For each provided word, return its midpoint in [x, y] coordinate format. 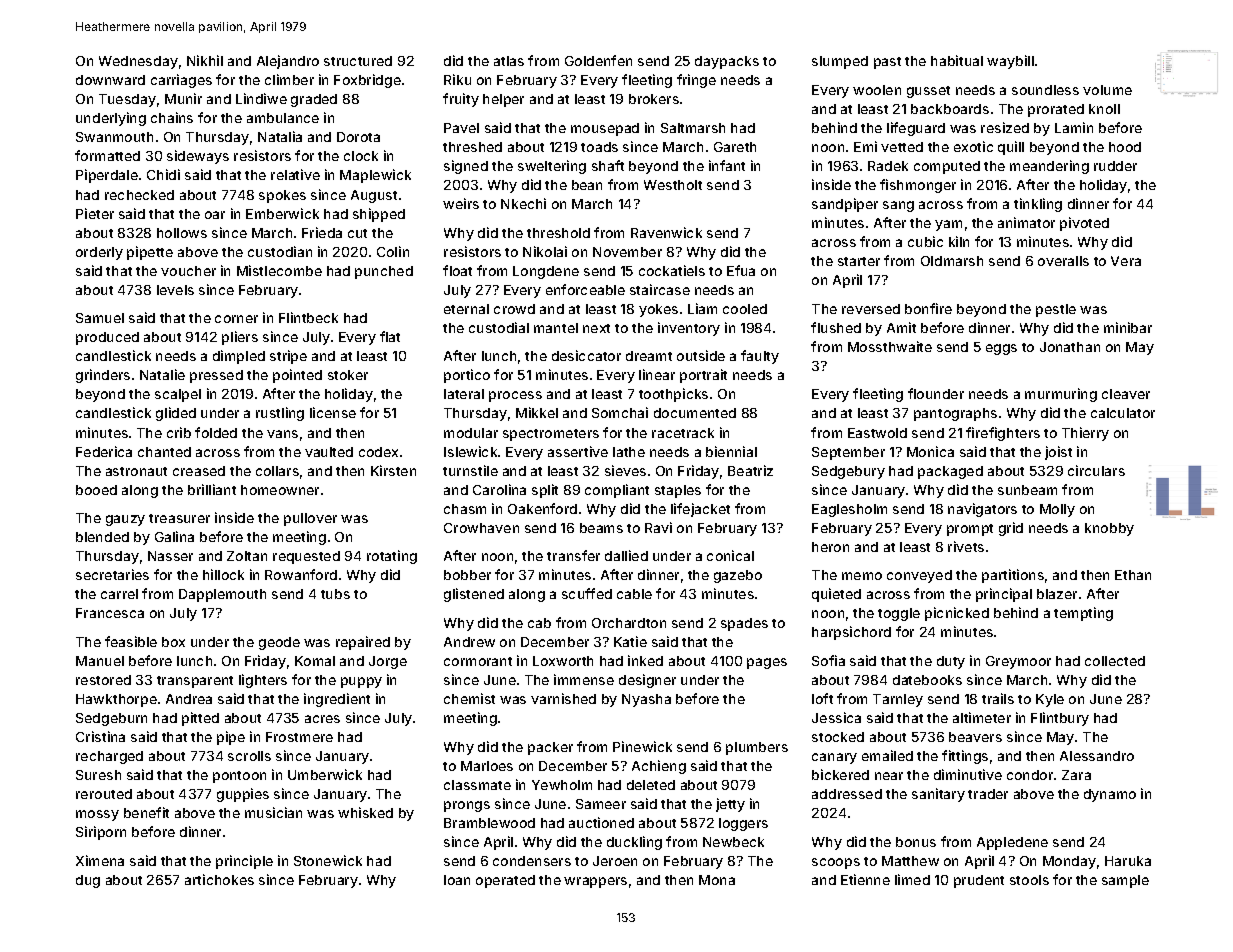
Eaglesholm [849, 510]
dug [88, 881]
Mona [717, 880]
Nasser [170, 556]
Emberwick [282, 213]
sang [898, 206]
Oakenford [542, 508]
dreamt [649, 356]
